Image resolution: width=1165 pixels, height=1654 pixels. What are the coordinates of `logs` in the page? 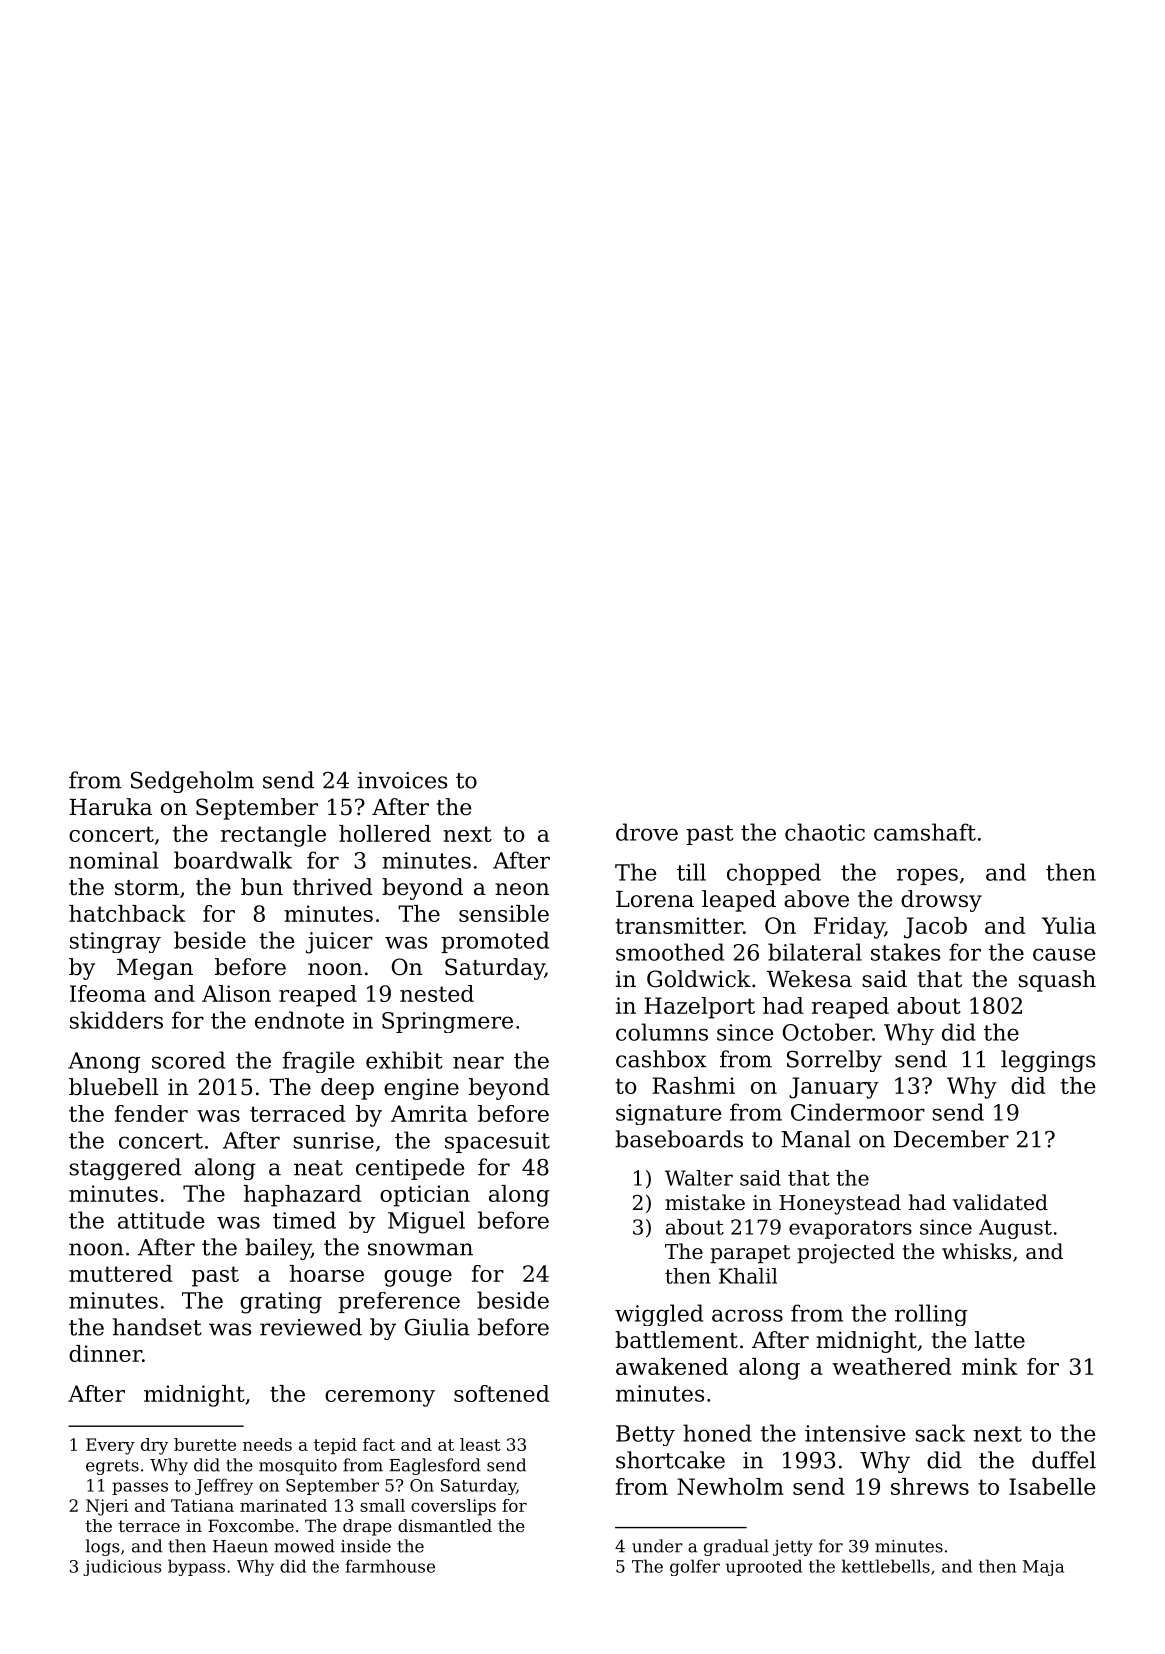 It's located at (102, 1547).
